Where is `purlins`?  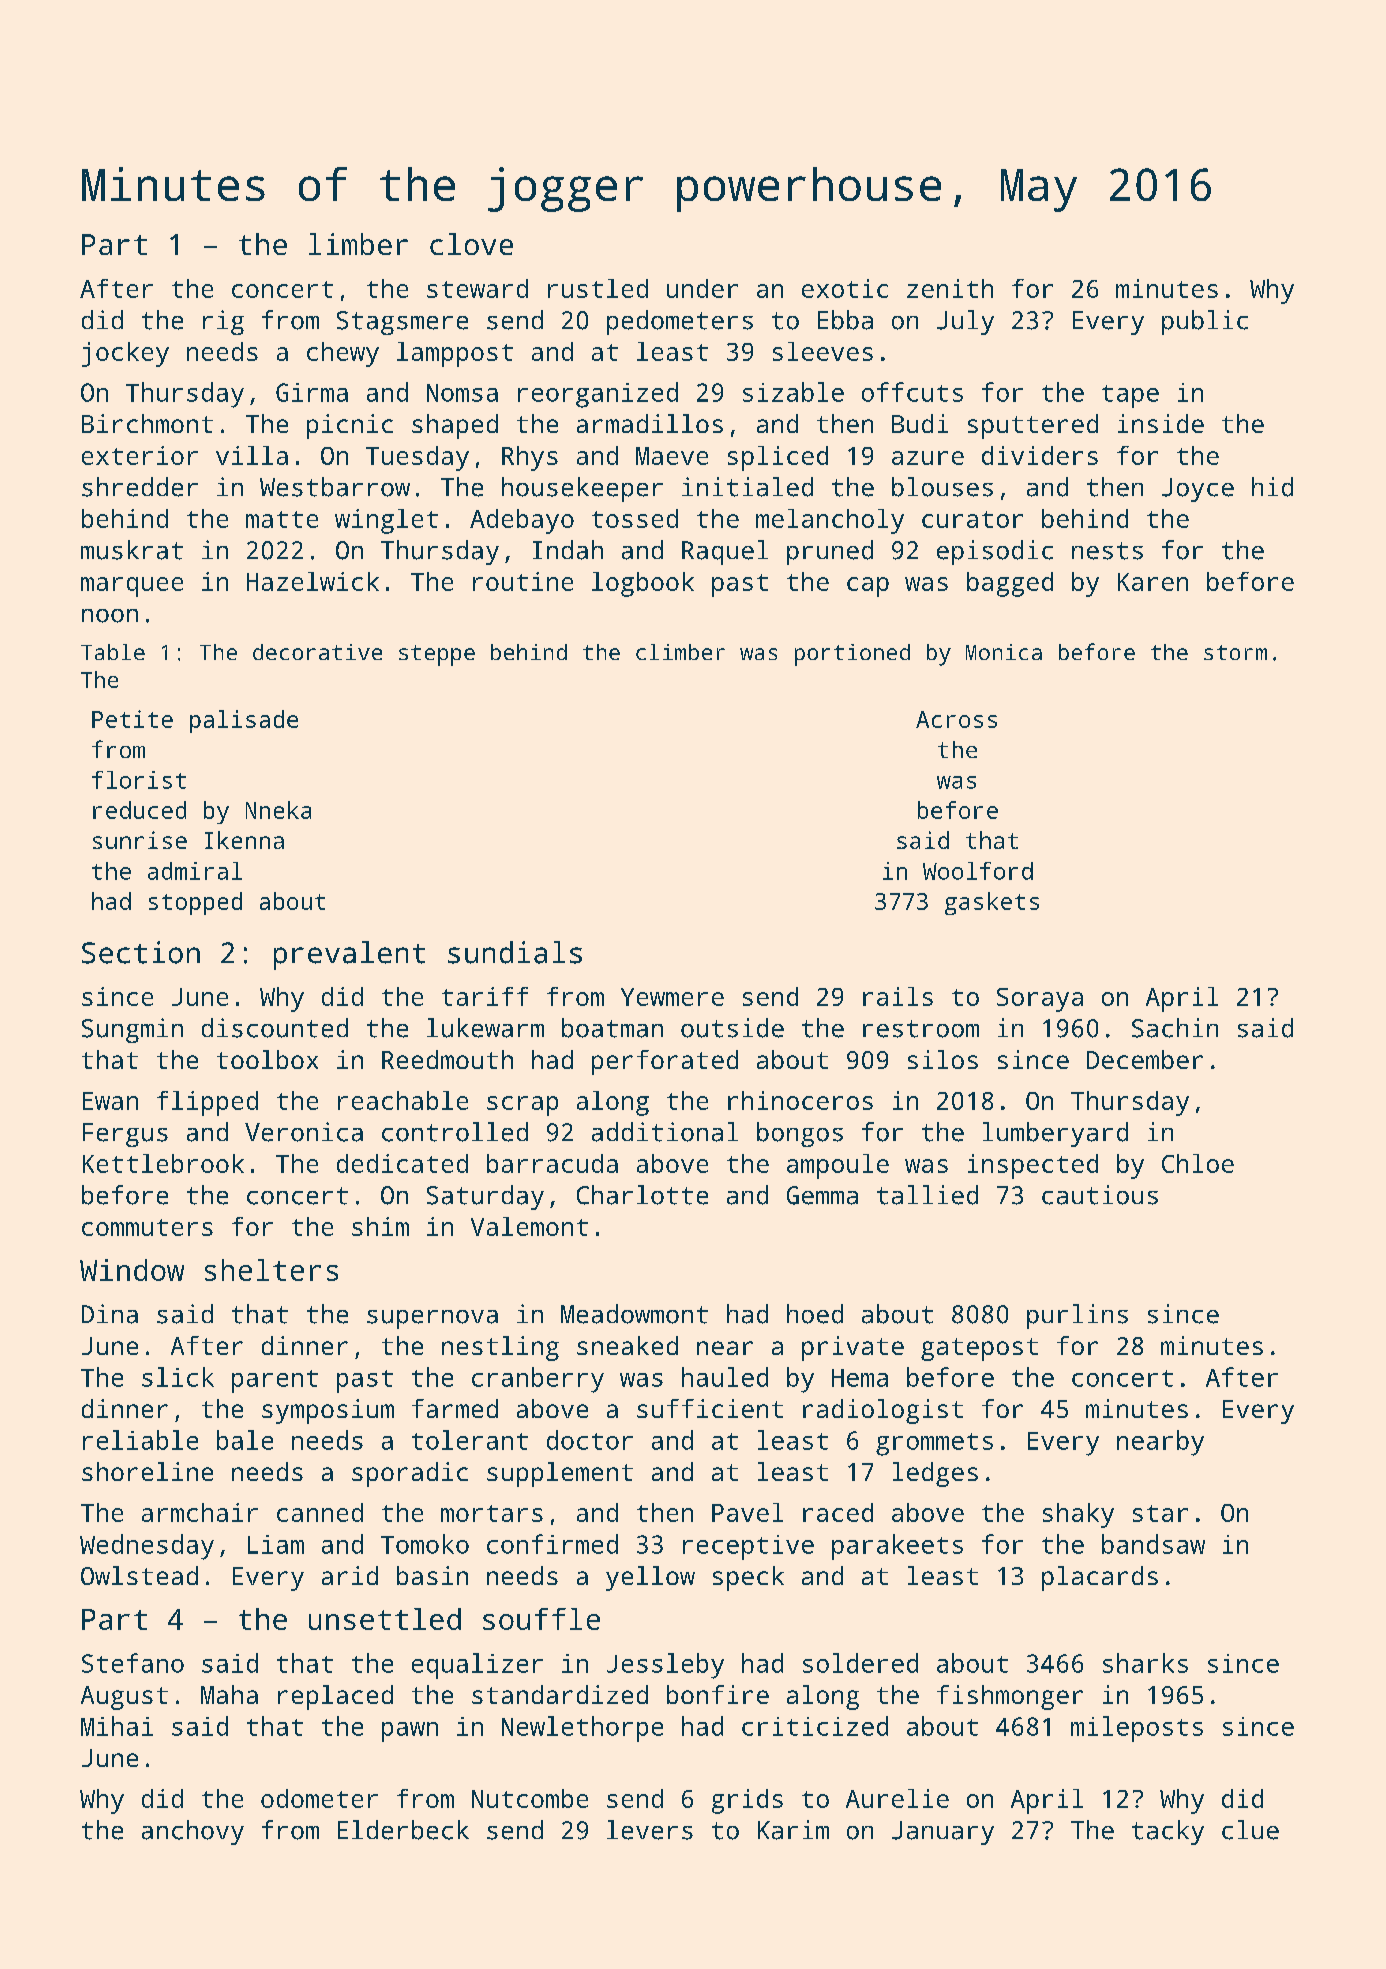 purlins is located at coordinates (1077, 1316).
